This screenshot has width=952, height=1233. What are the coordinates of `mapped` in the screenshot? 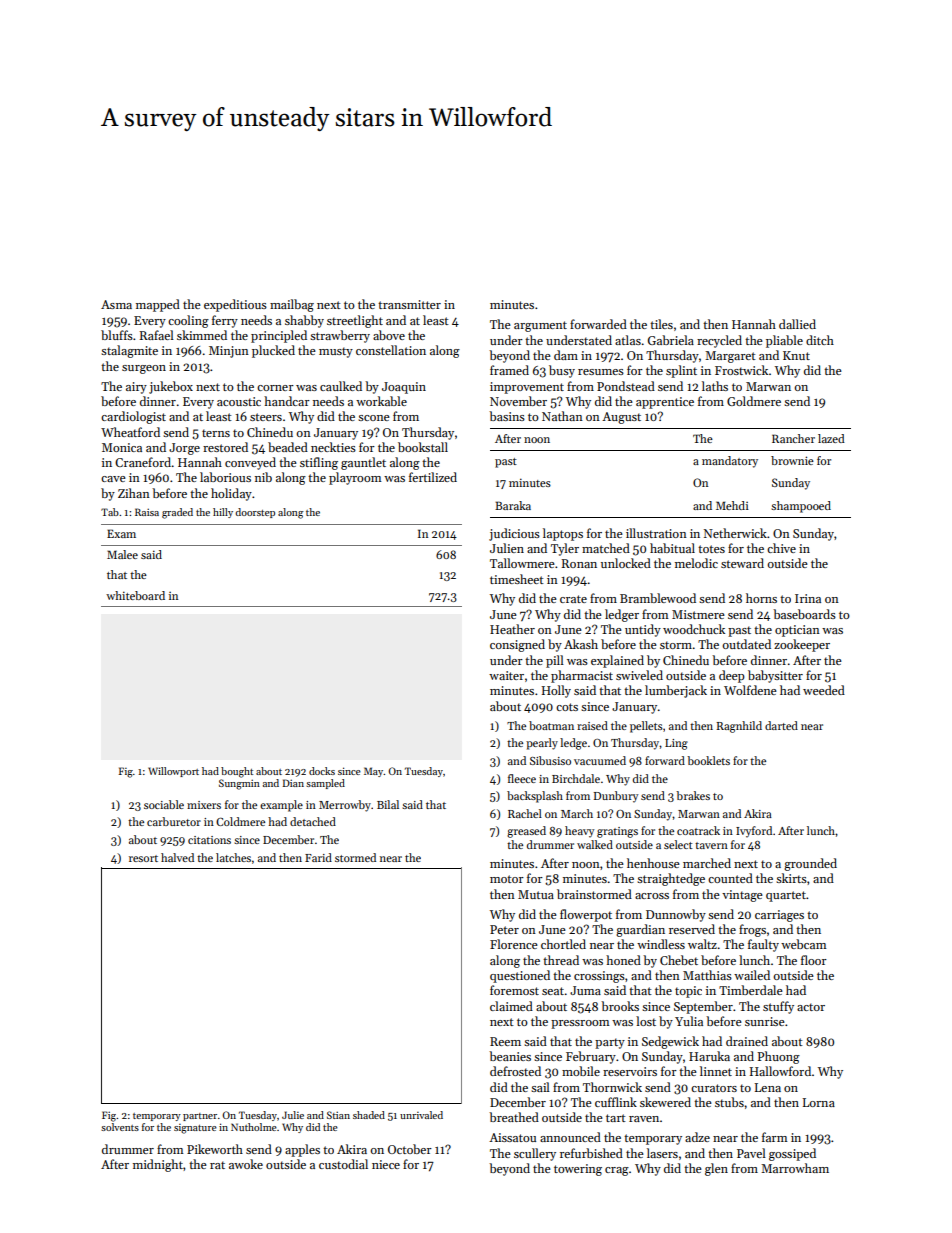 It's located at (158, 305).
